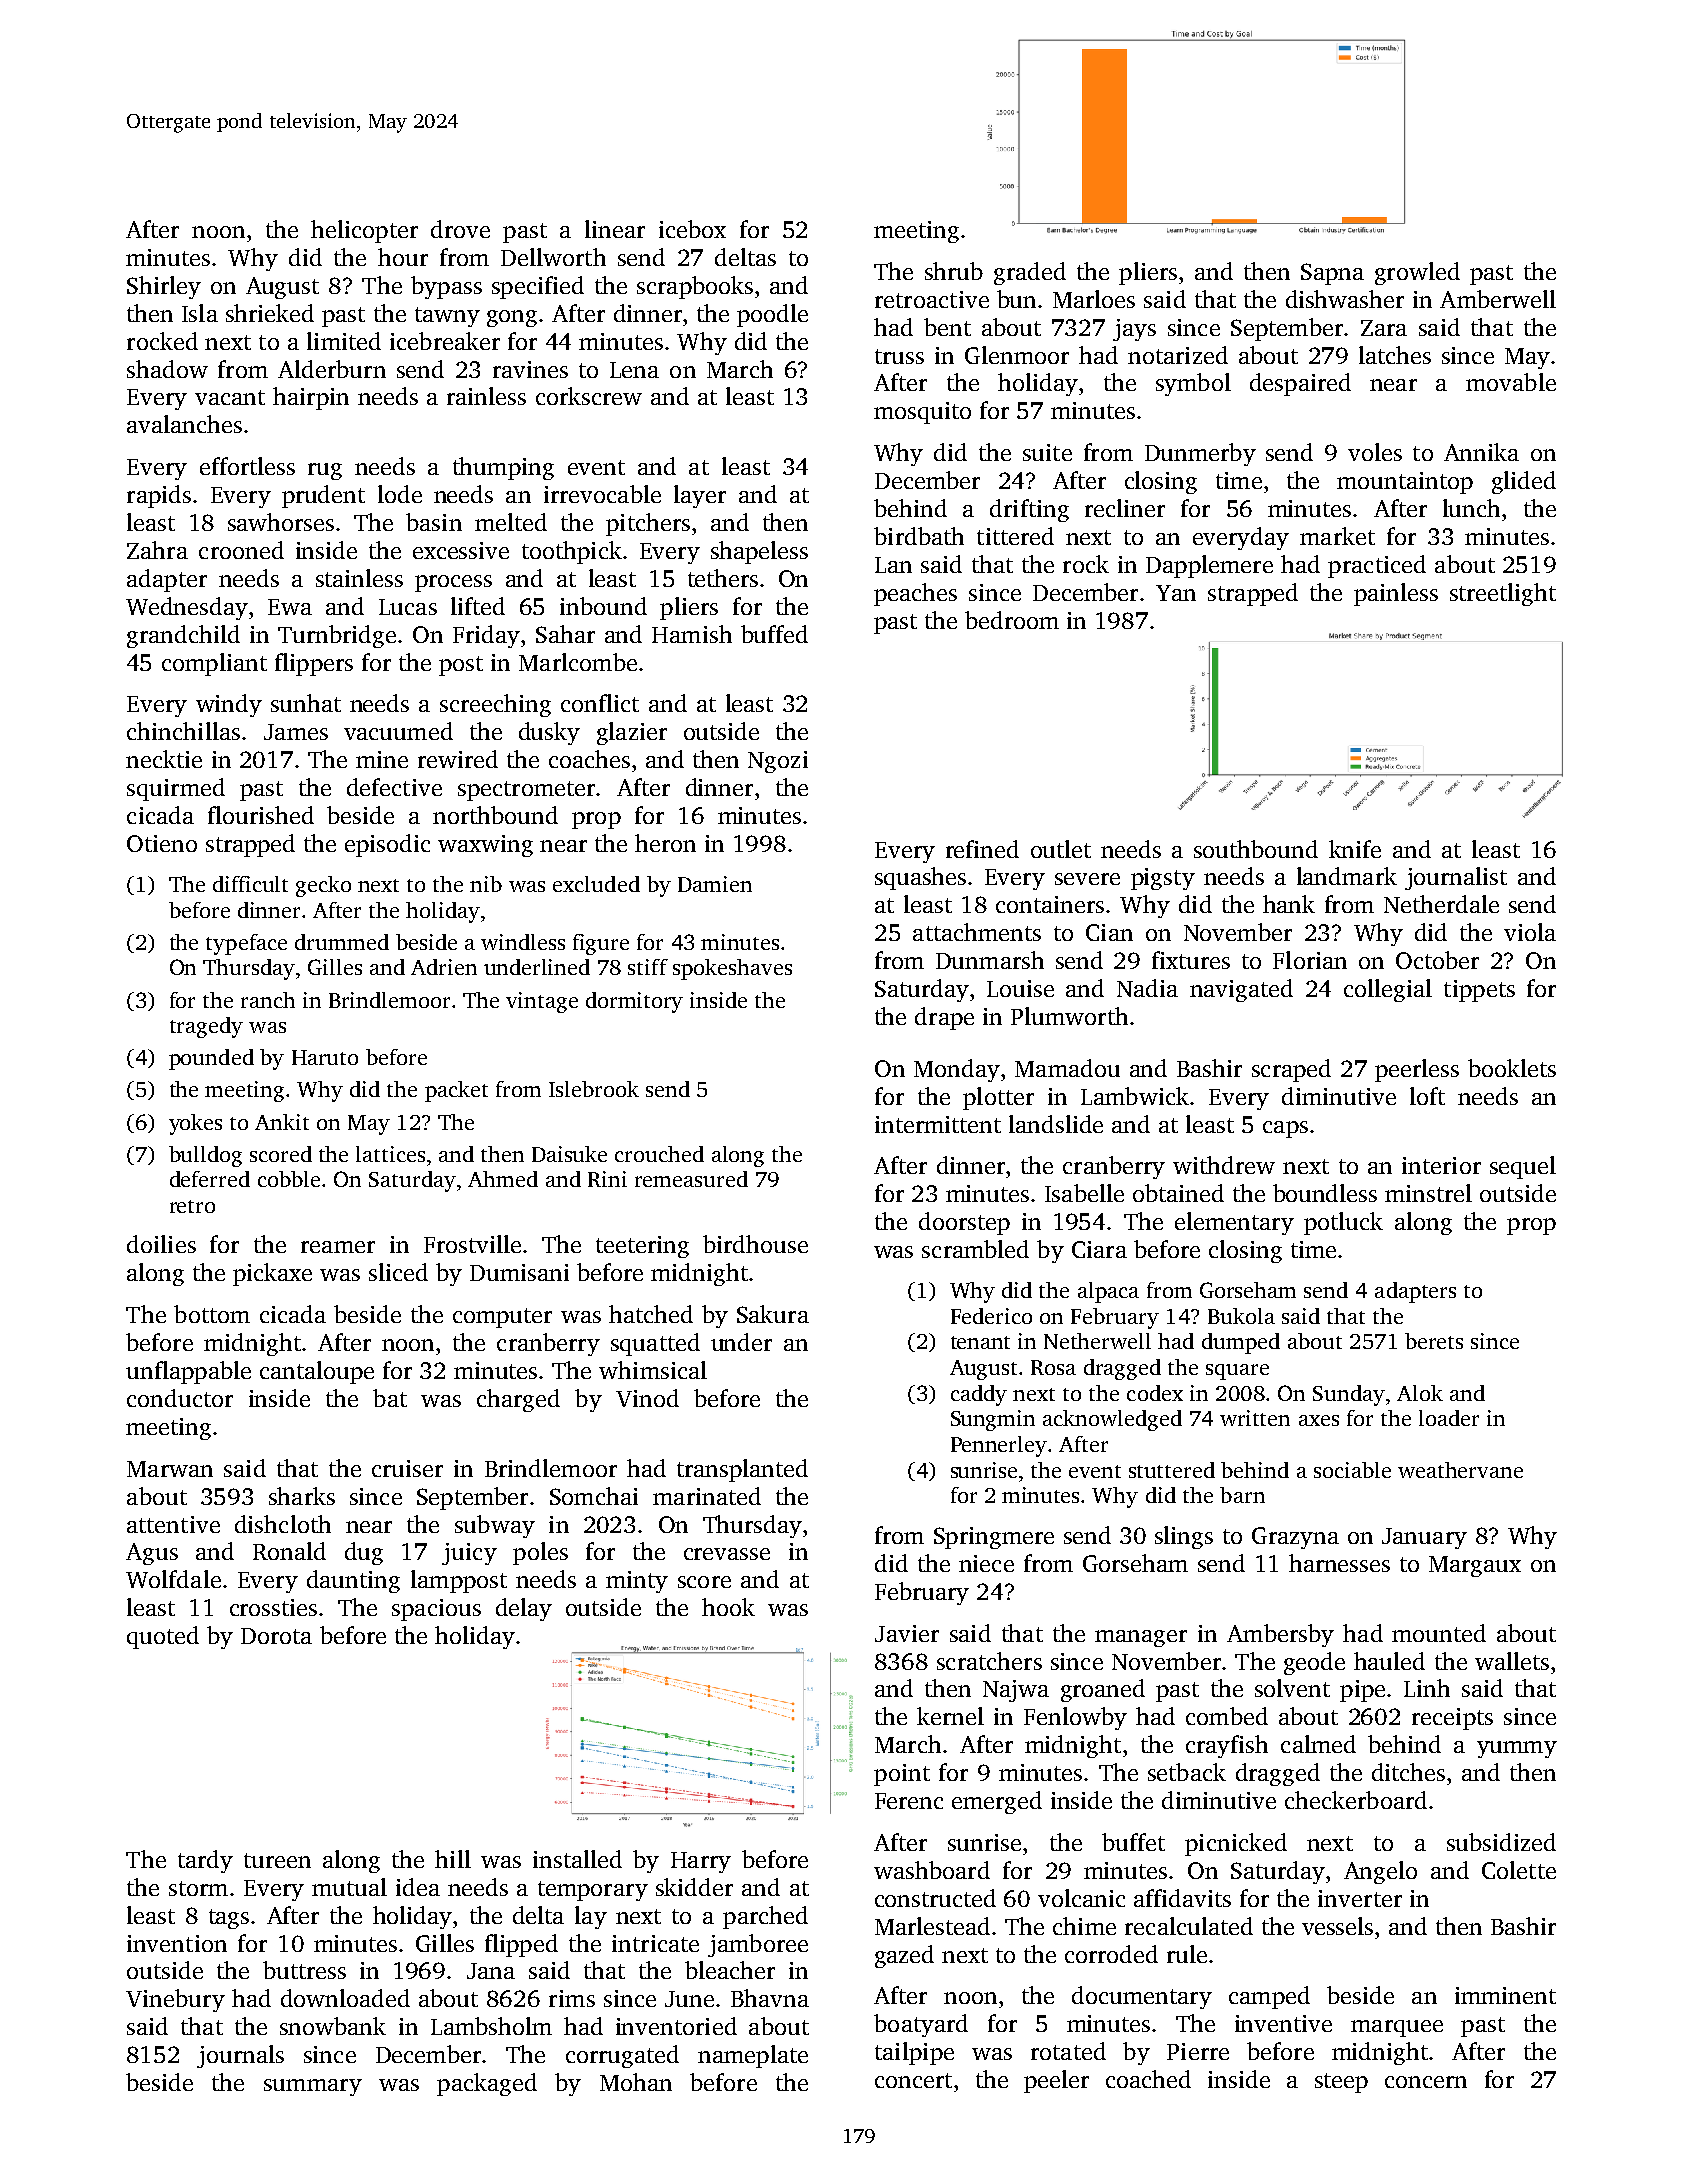  What do you see at coordinates (502, 1318) in the screenshot?
I see `computer` at bounding box center [502, 1318].
